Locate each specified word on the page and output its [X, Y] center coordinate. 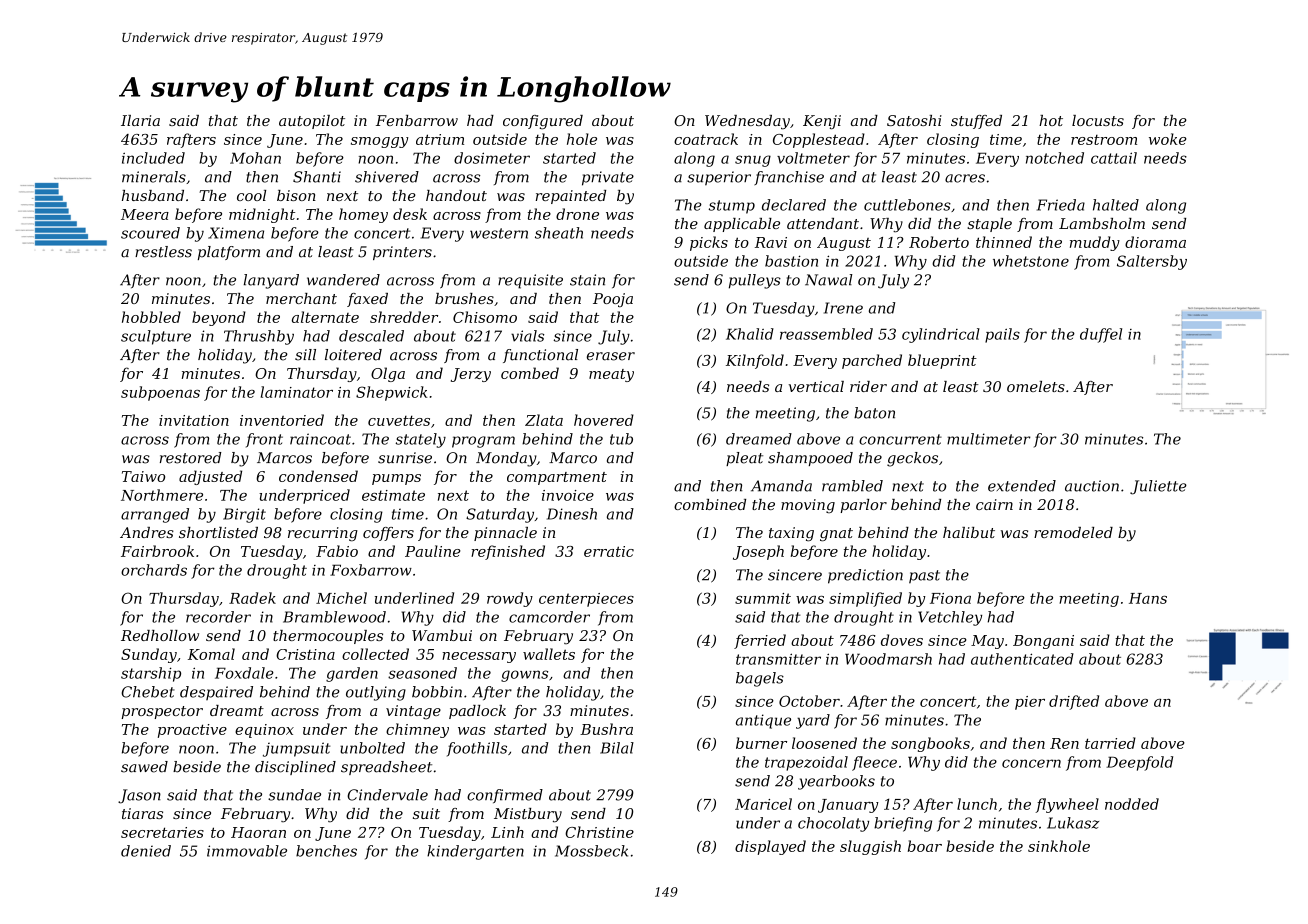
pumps [396, 479]
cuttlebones [907, 205]
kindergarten [475, 852]
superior [719, 178]
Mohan [255, 158]
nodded [1132, 804]
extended [1022, 486]
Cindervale [387, 795]
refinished [508, 552]
